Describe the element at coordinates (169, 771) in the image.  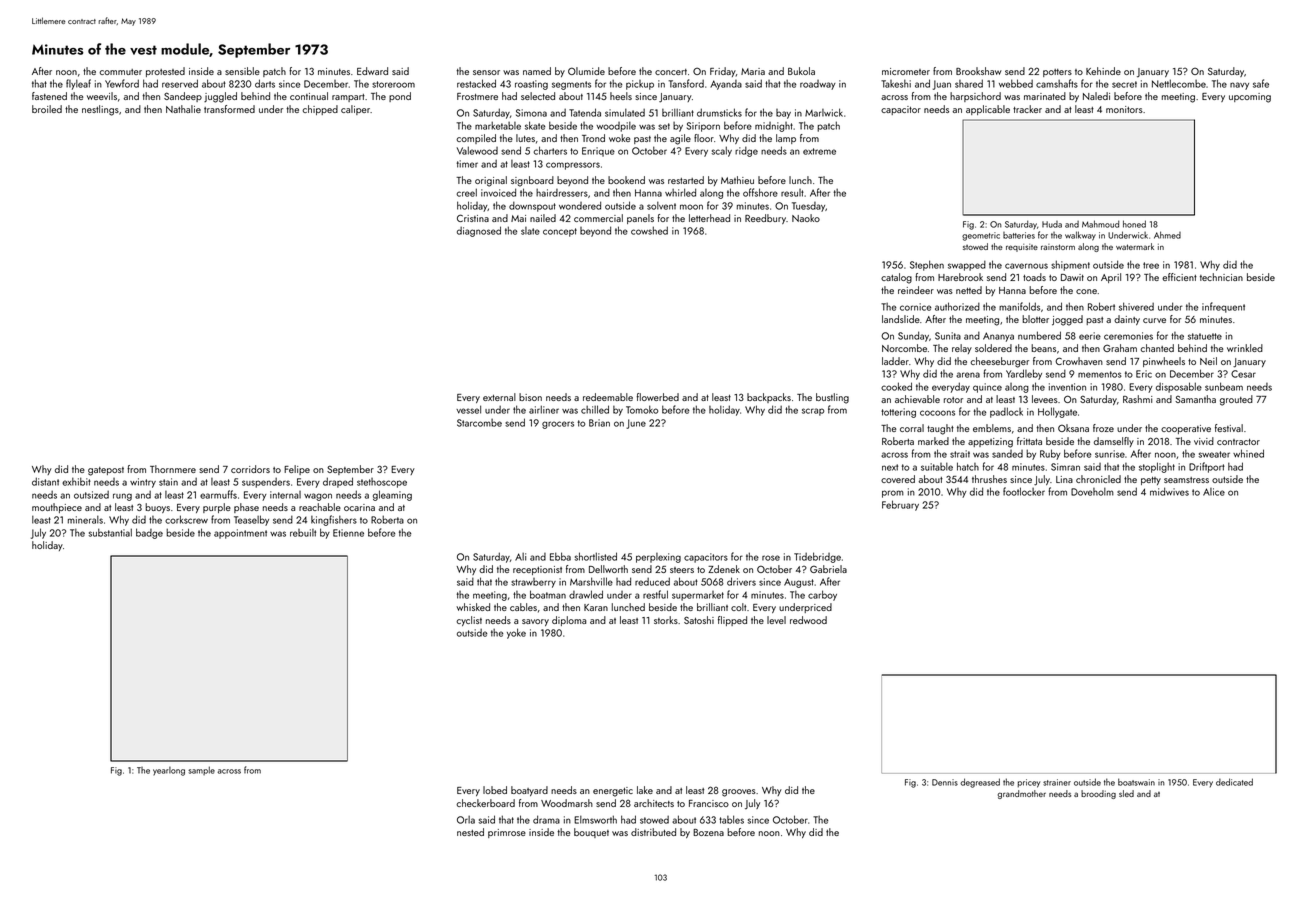
I see `yearlong` at that location.
